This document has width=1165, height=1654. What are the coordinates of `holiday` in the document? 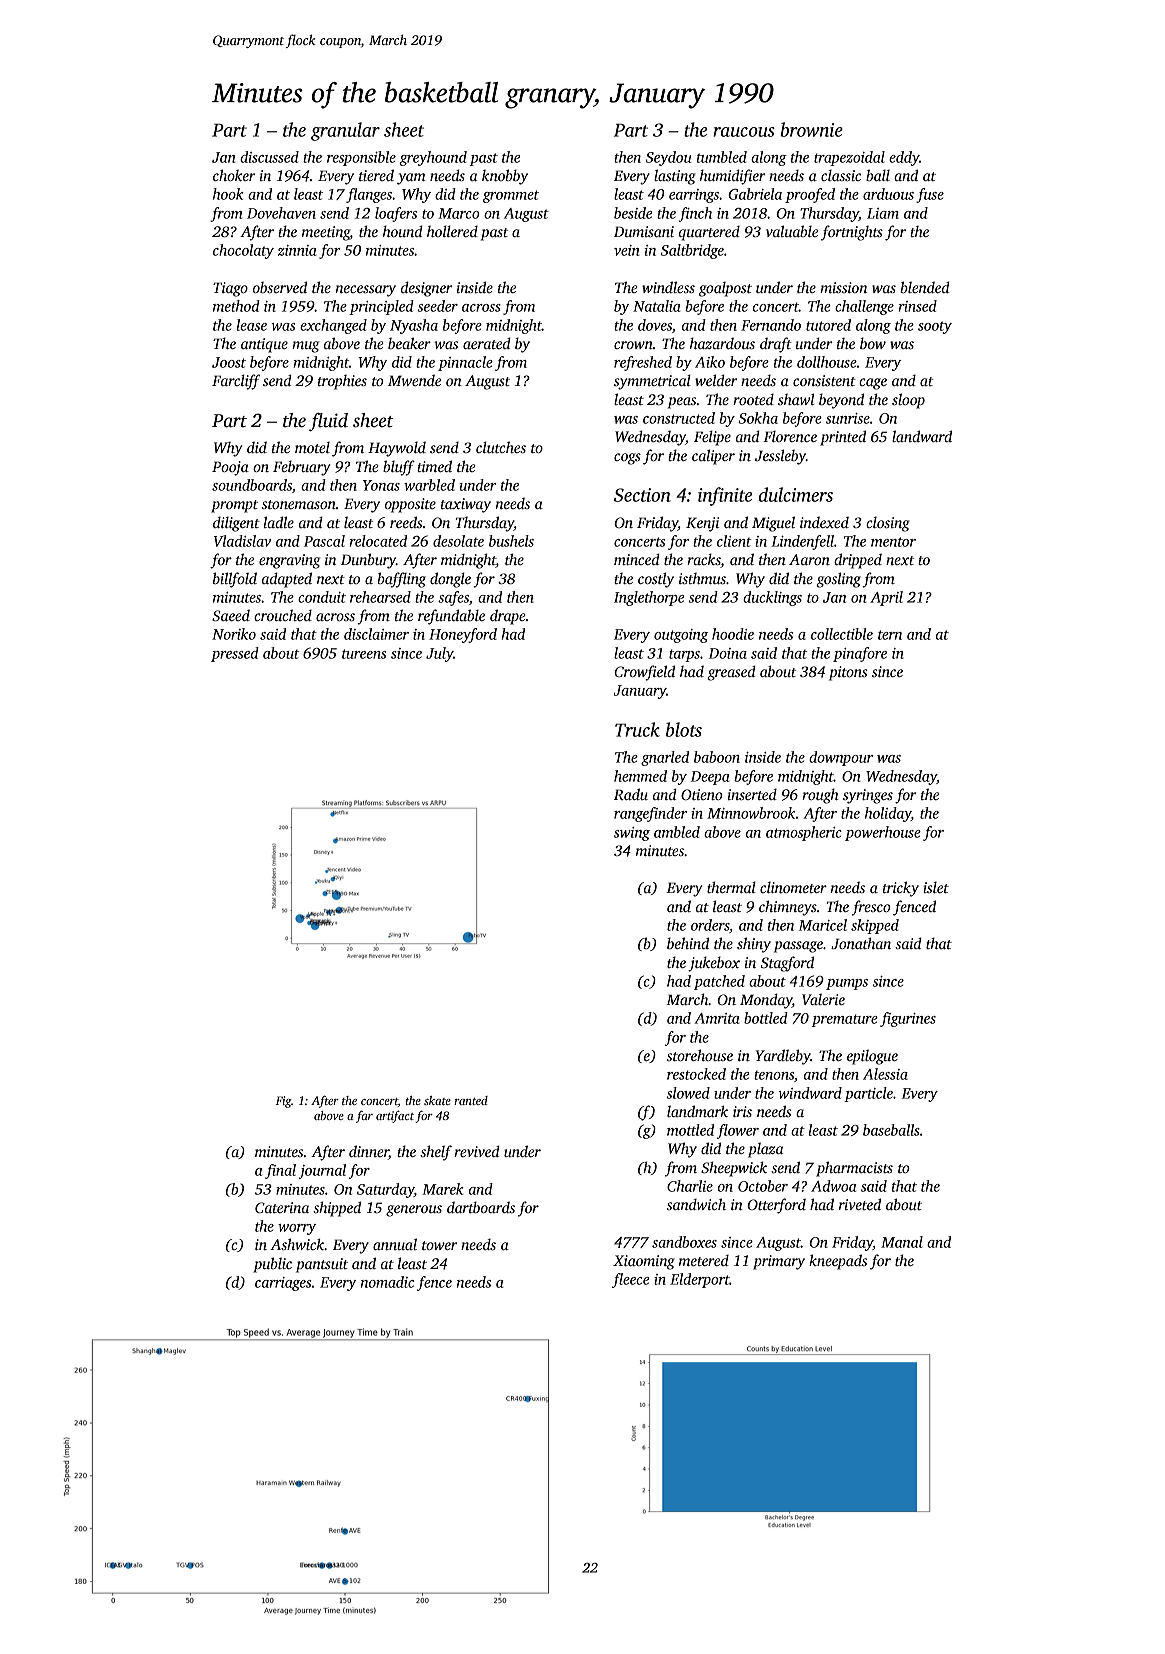 It's located at (888, 814).
